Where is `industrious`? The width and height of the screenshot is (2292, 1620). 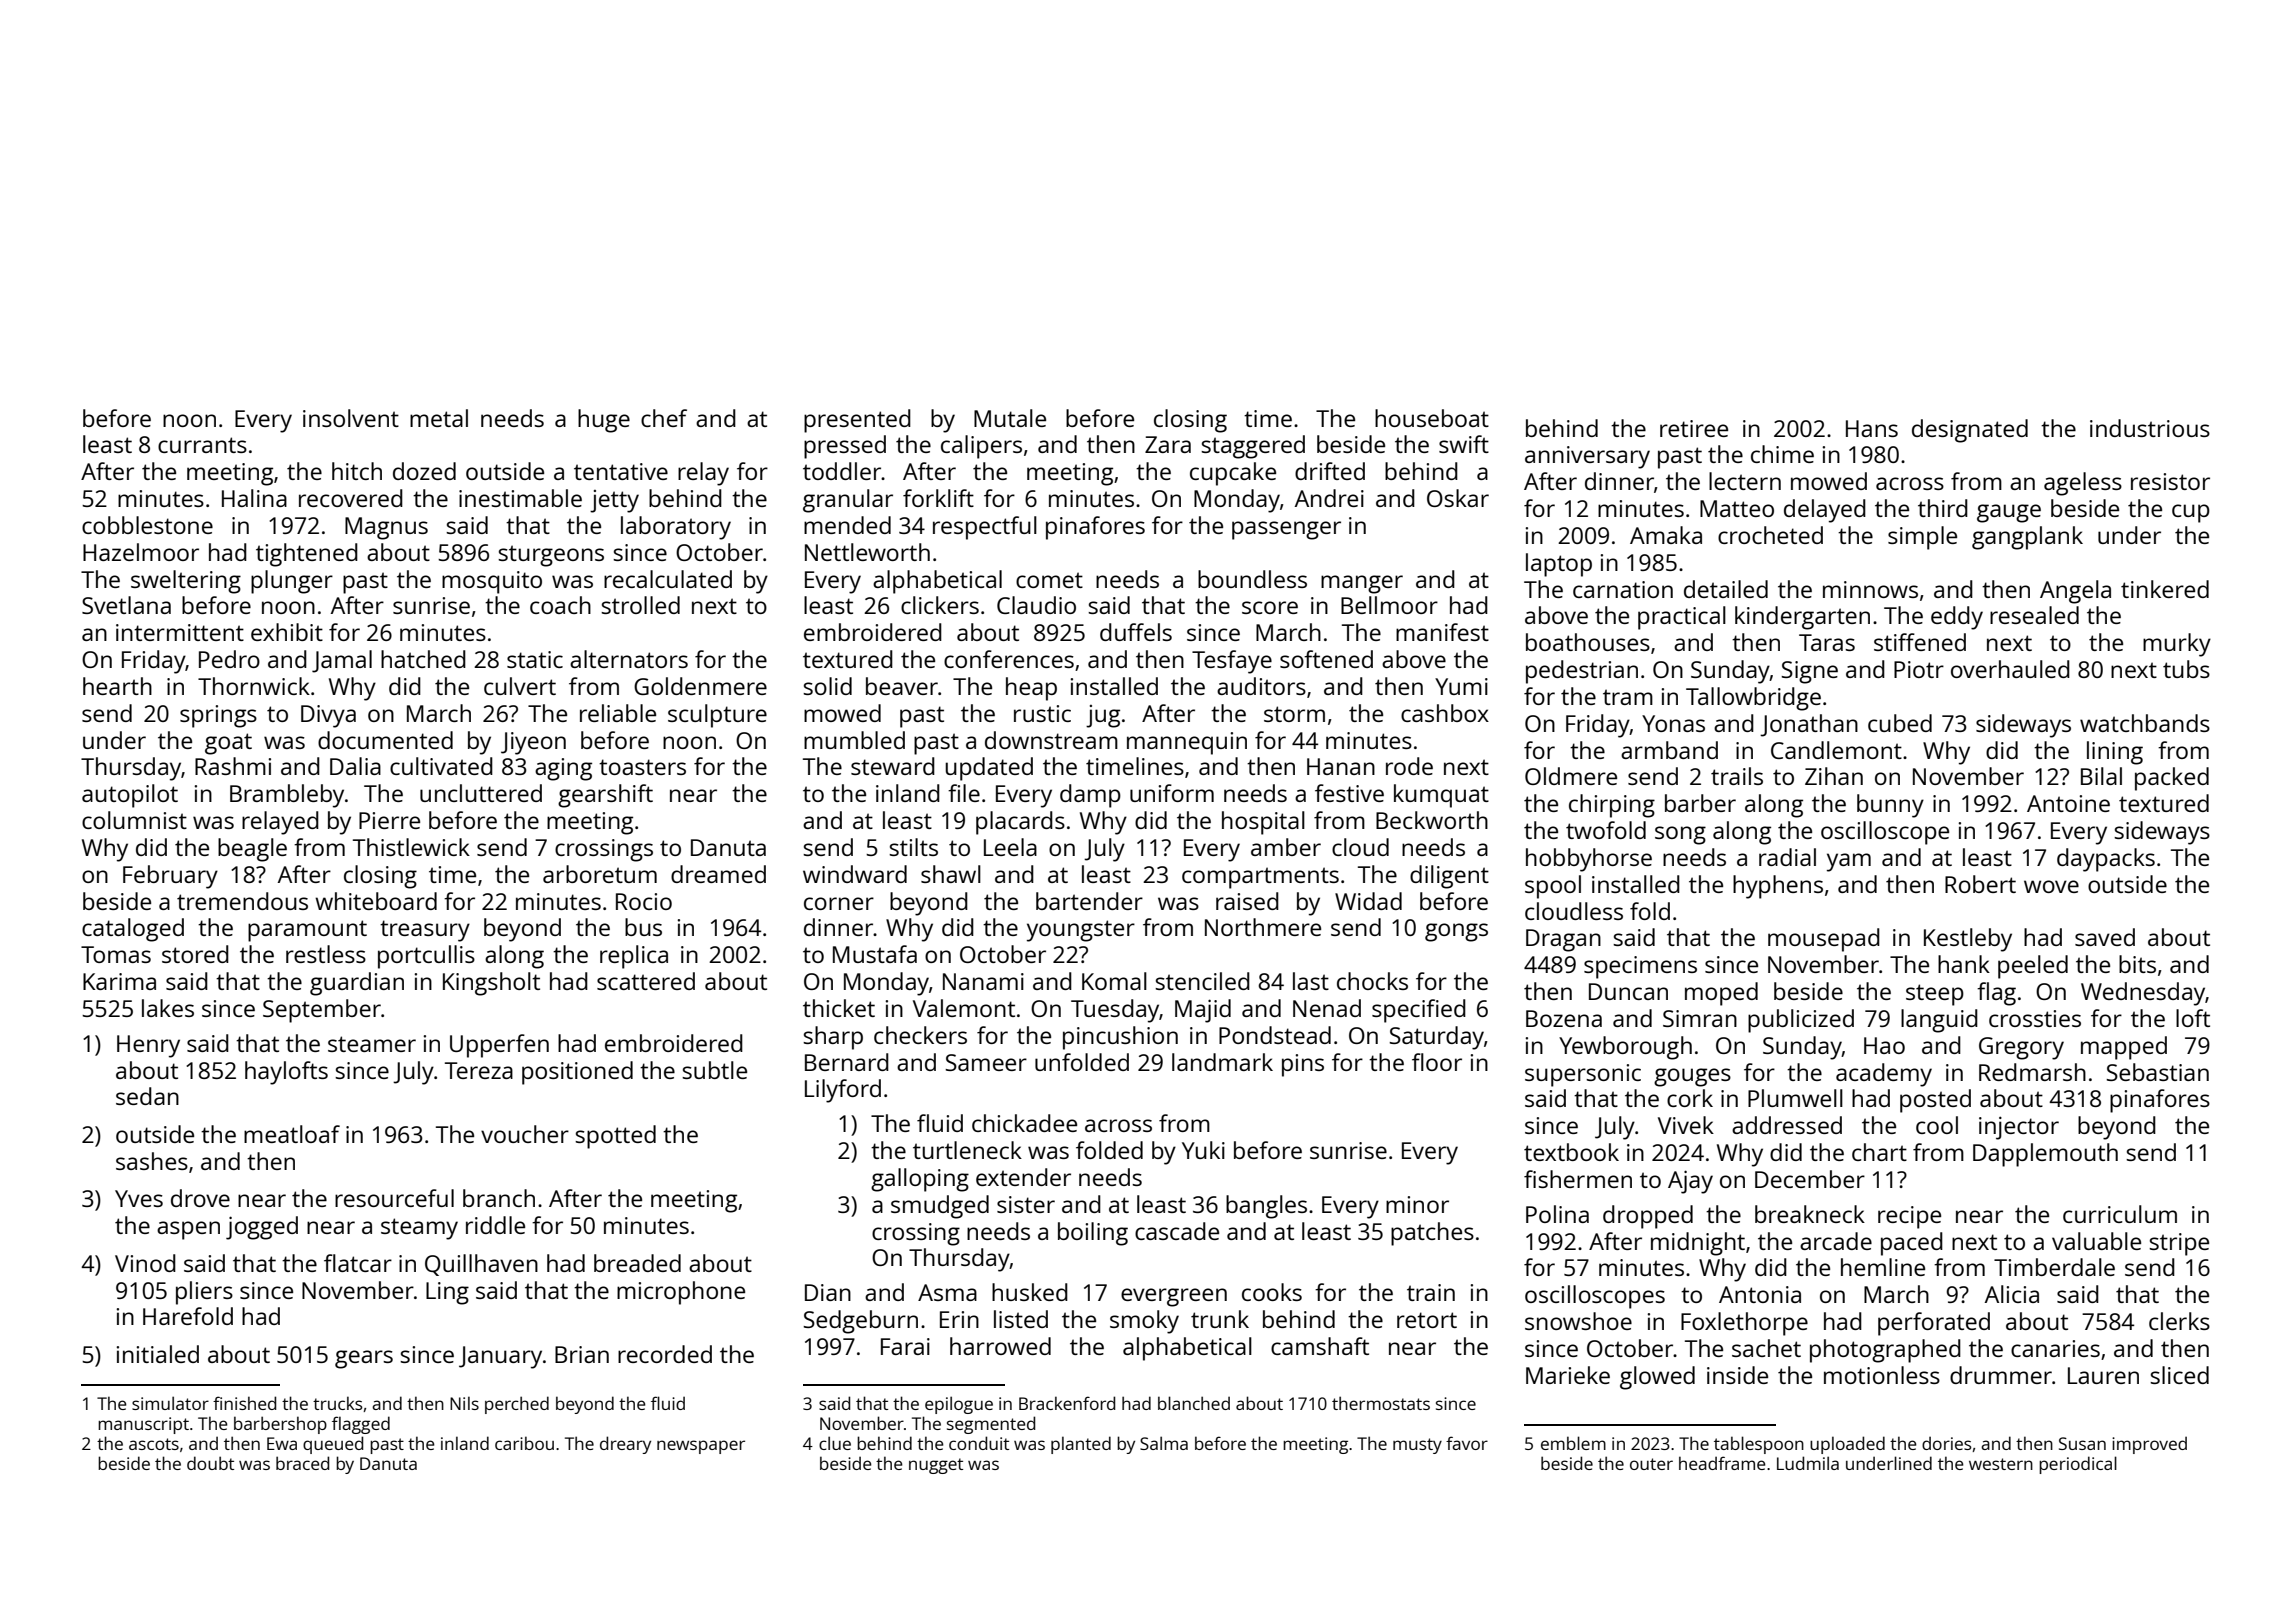 industrious is located at coordinates (2150, 428).
